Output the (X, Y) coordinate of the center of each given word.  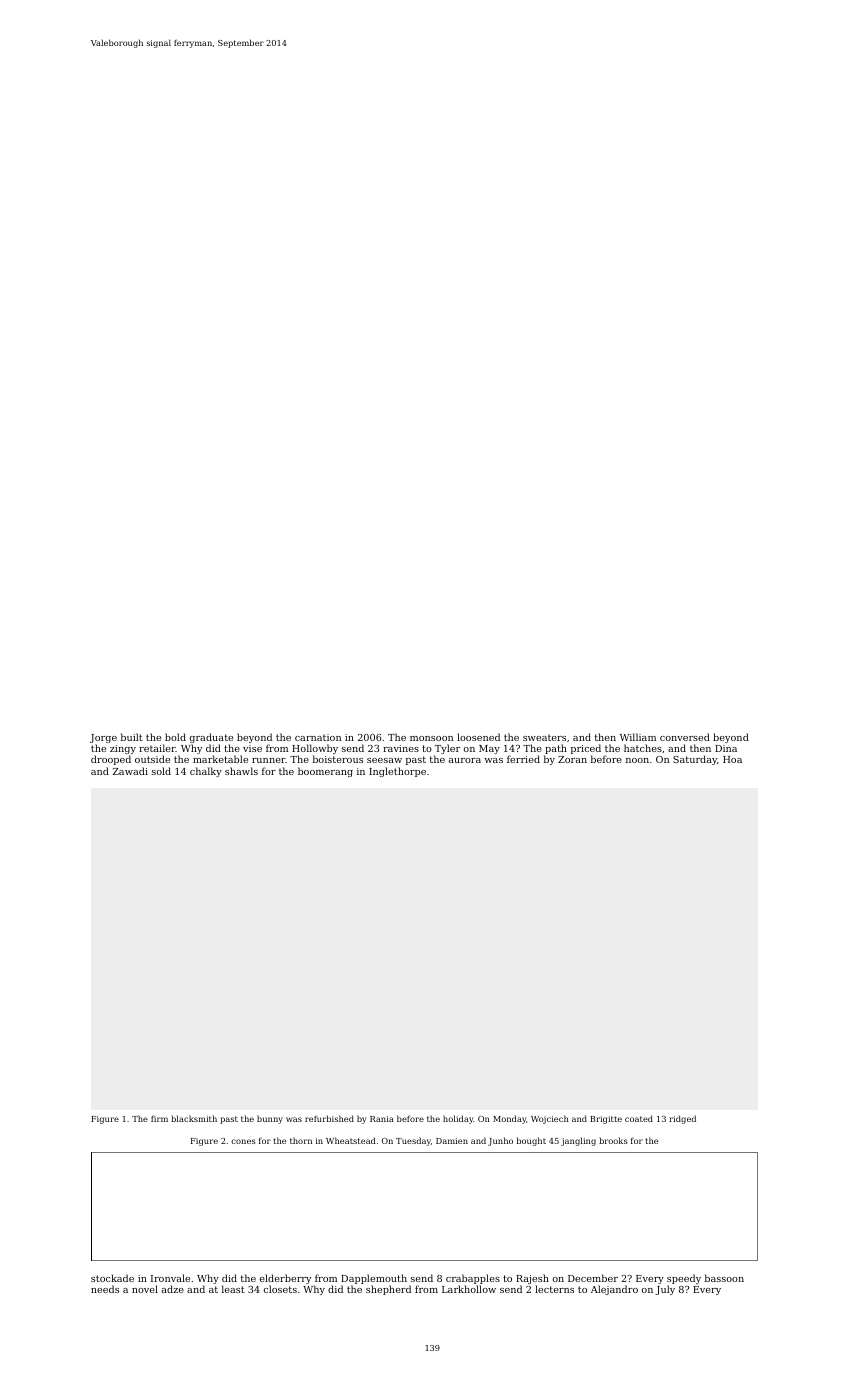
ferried (523, 759)
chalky (206, 772)
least (233, 1289)
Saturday (695, 760)
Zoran (572, 759)
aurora (465, 760)
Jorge (103, 738)
